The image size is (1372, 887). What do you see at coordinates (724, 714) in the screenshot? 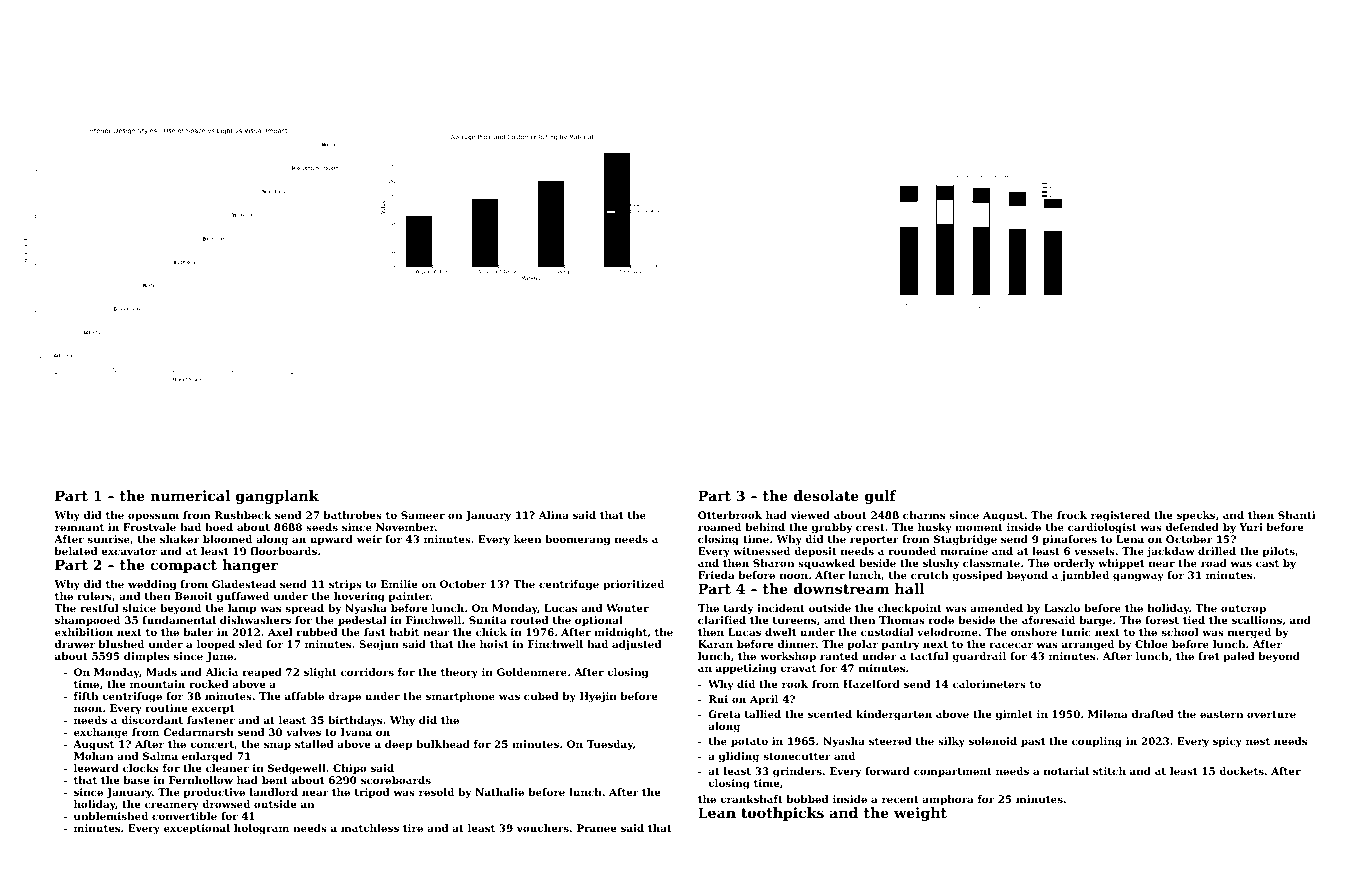
I see `Greta` at bounding box center [724, 714].
